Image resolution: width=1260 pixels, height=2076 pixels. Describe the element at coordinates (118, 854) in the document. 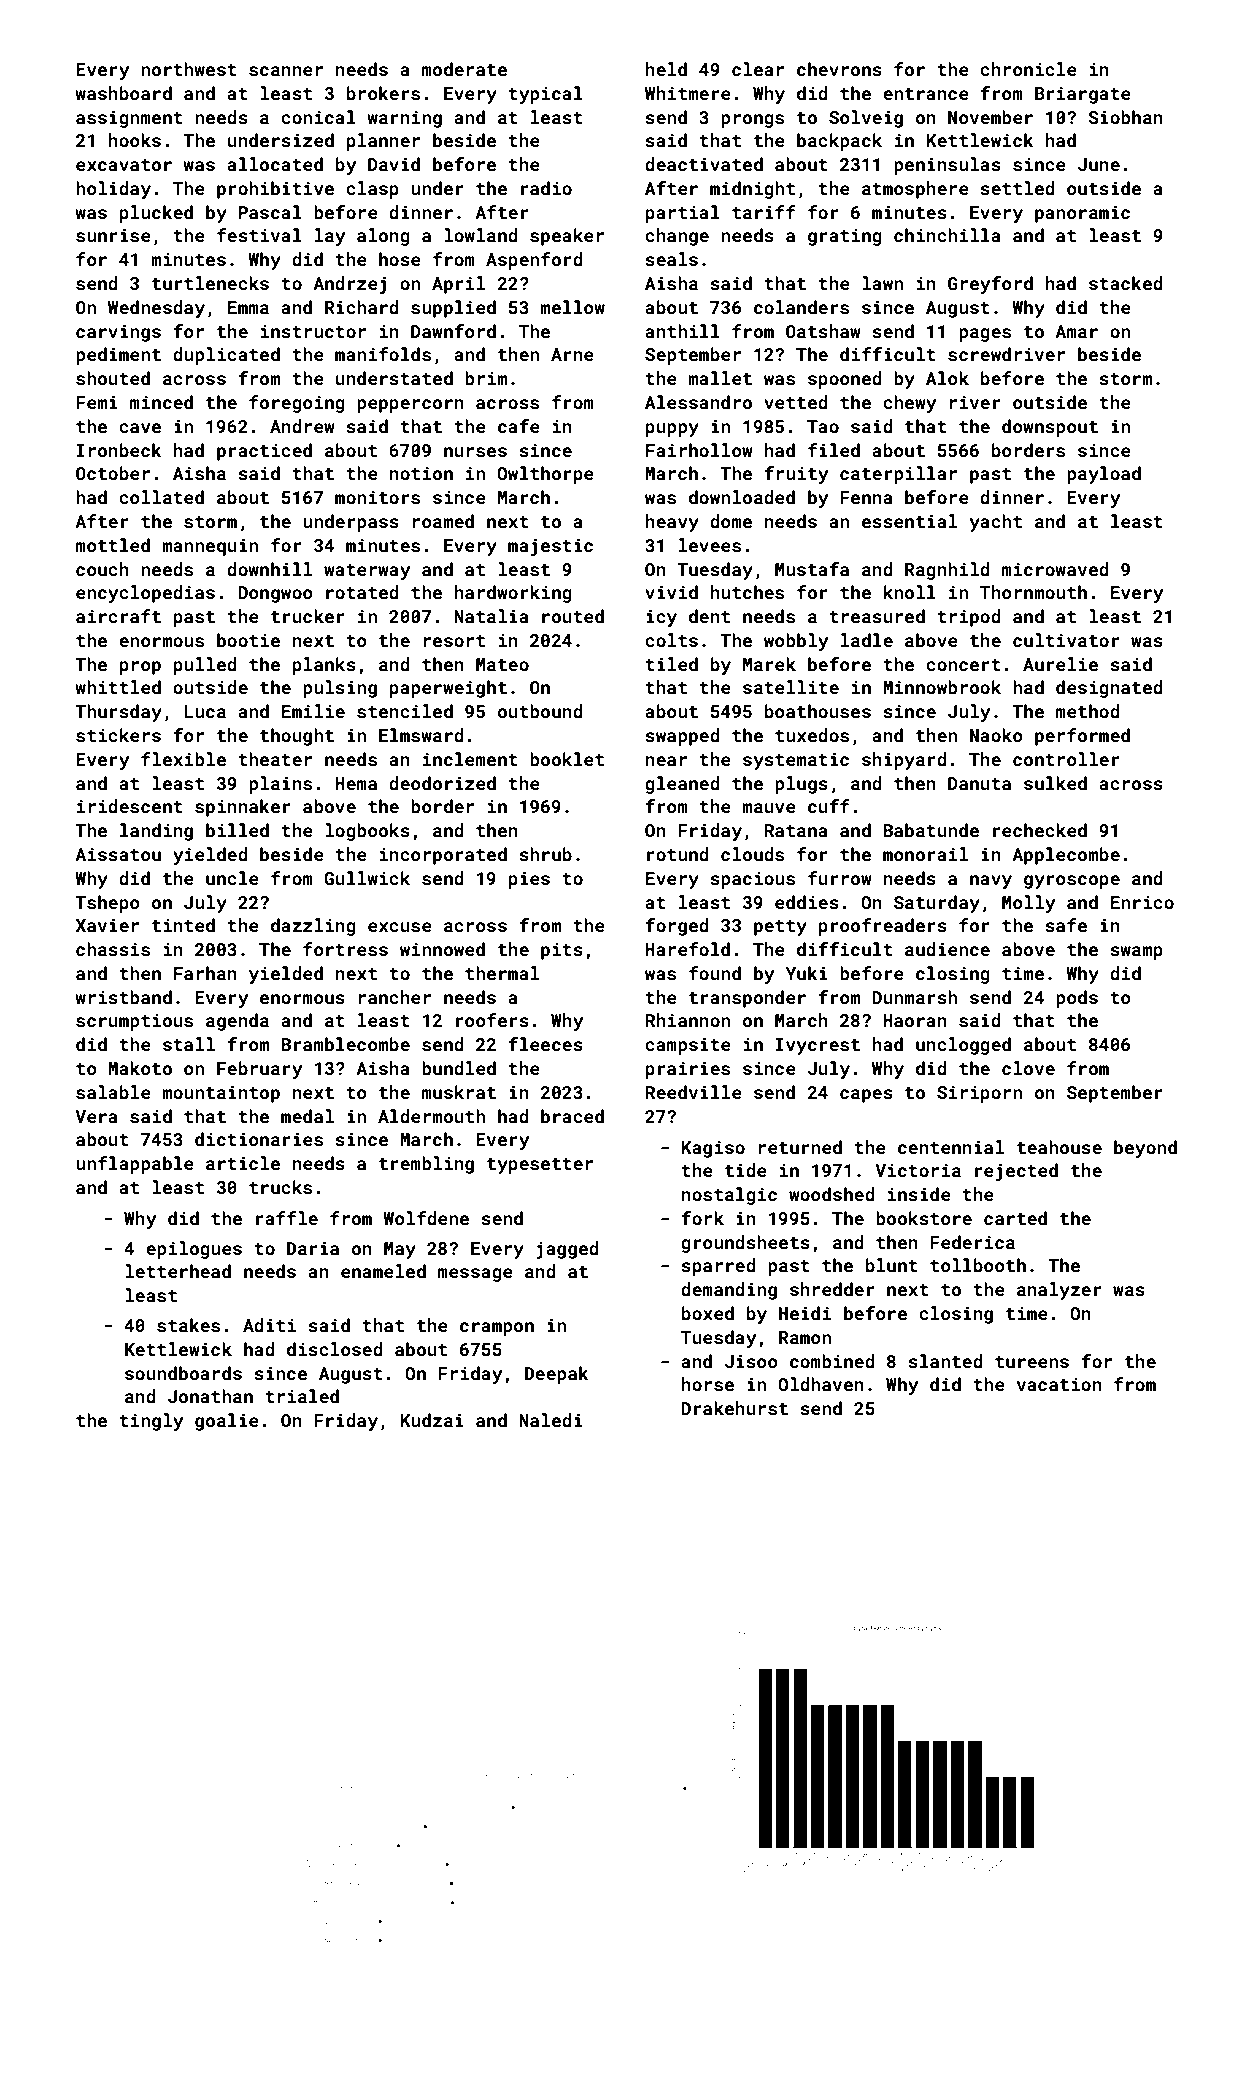

I see `Aissatou` at that location.
